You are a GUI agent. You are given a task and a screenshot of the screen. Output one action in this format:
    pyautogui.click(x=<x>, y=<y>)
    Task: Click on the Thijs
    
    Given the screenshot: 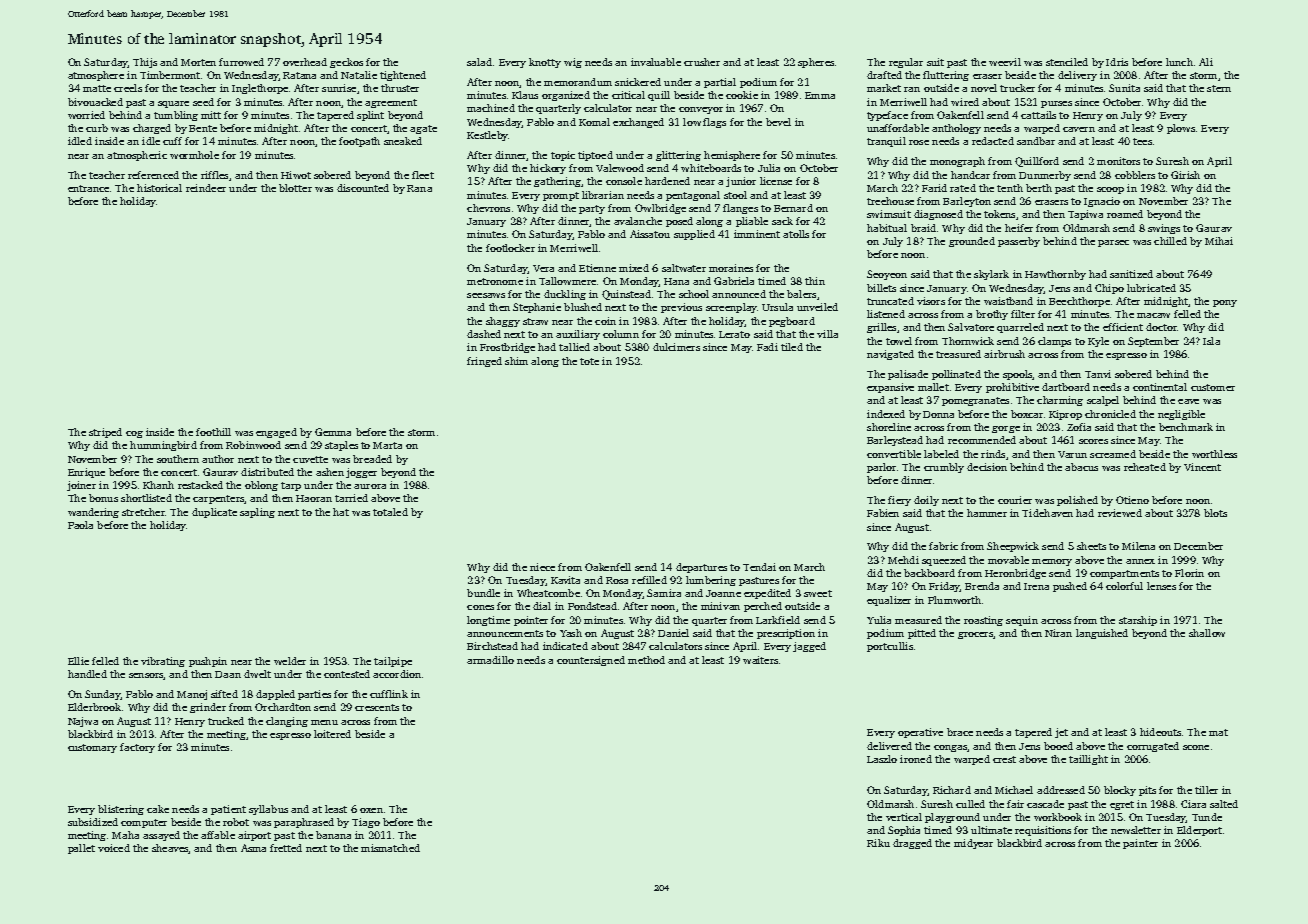 What is the action you would take?
    pyautogui.click(x=145, y=63)
